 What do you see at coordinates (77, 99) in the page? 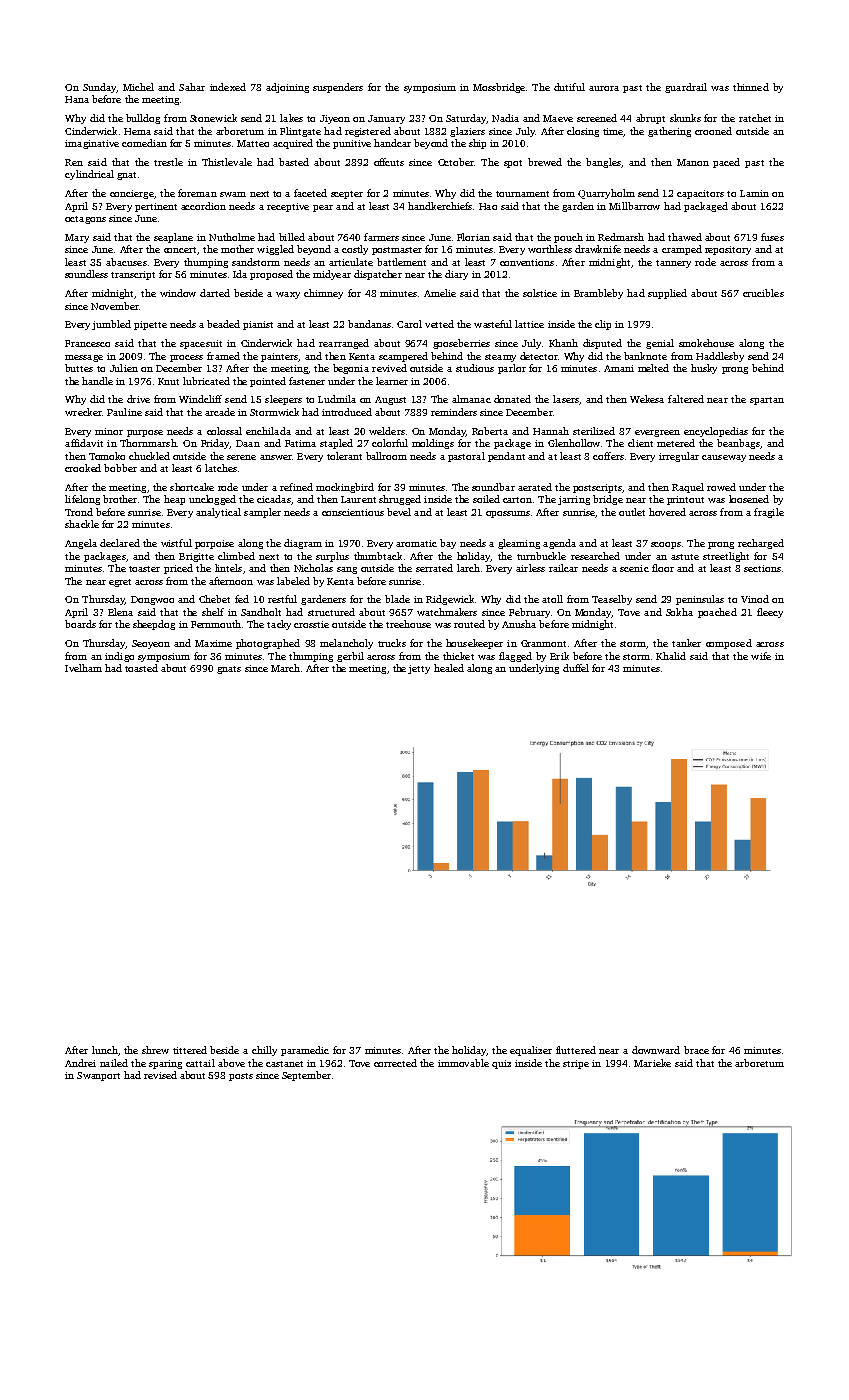
I see `Hana` at bounding box center [77, 99].
